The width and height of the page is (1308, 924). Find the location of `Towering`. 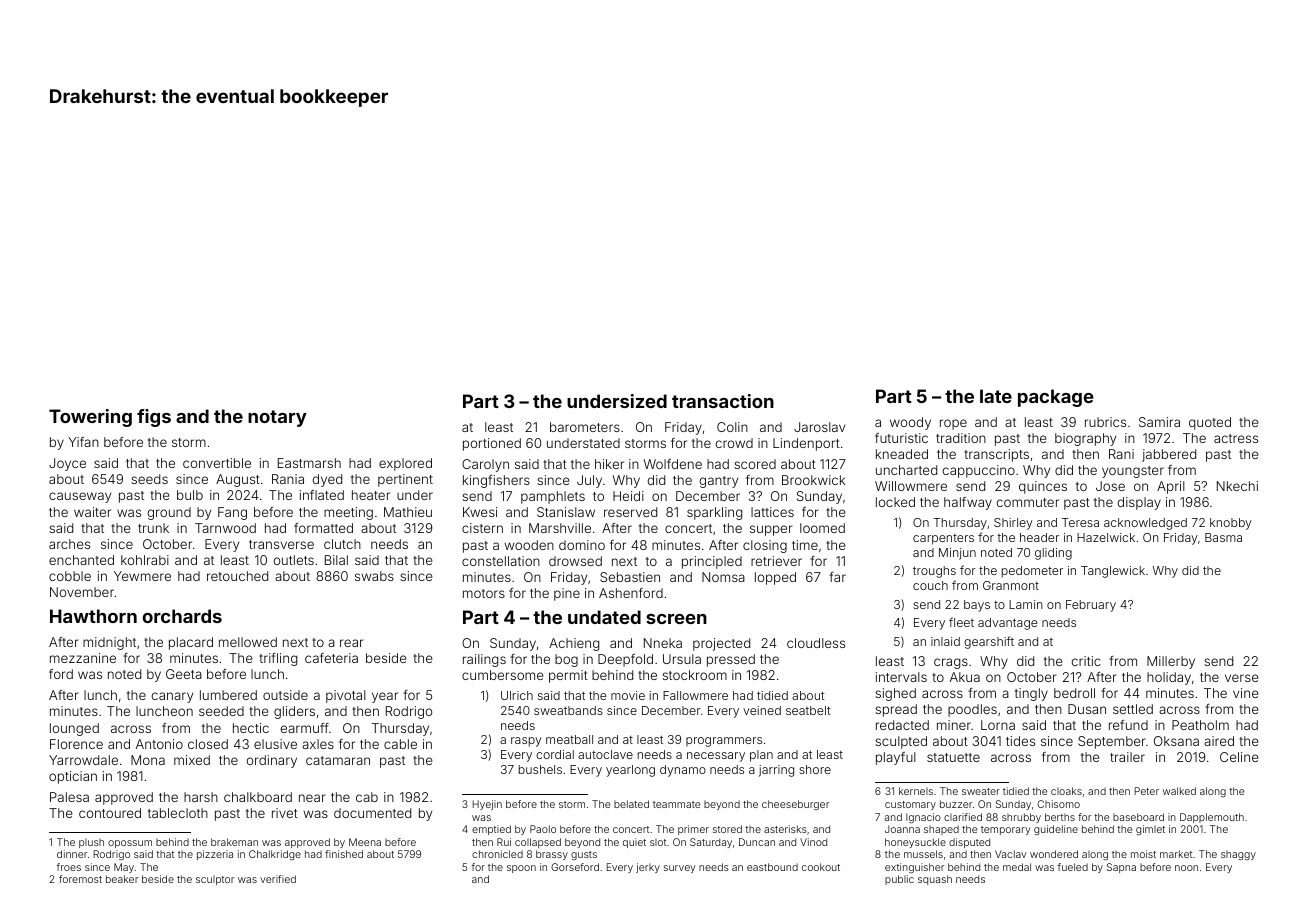

Towering is located at coordinates (90, 418).
